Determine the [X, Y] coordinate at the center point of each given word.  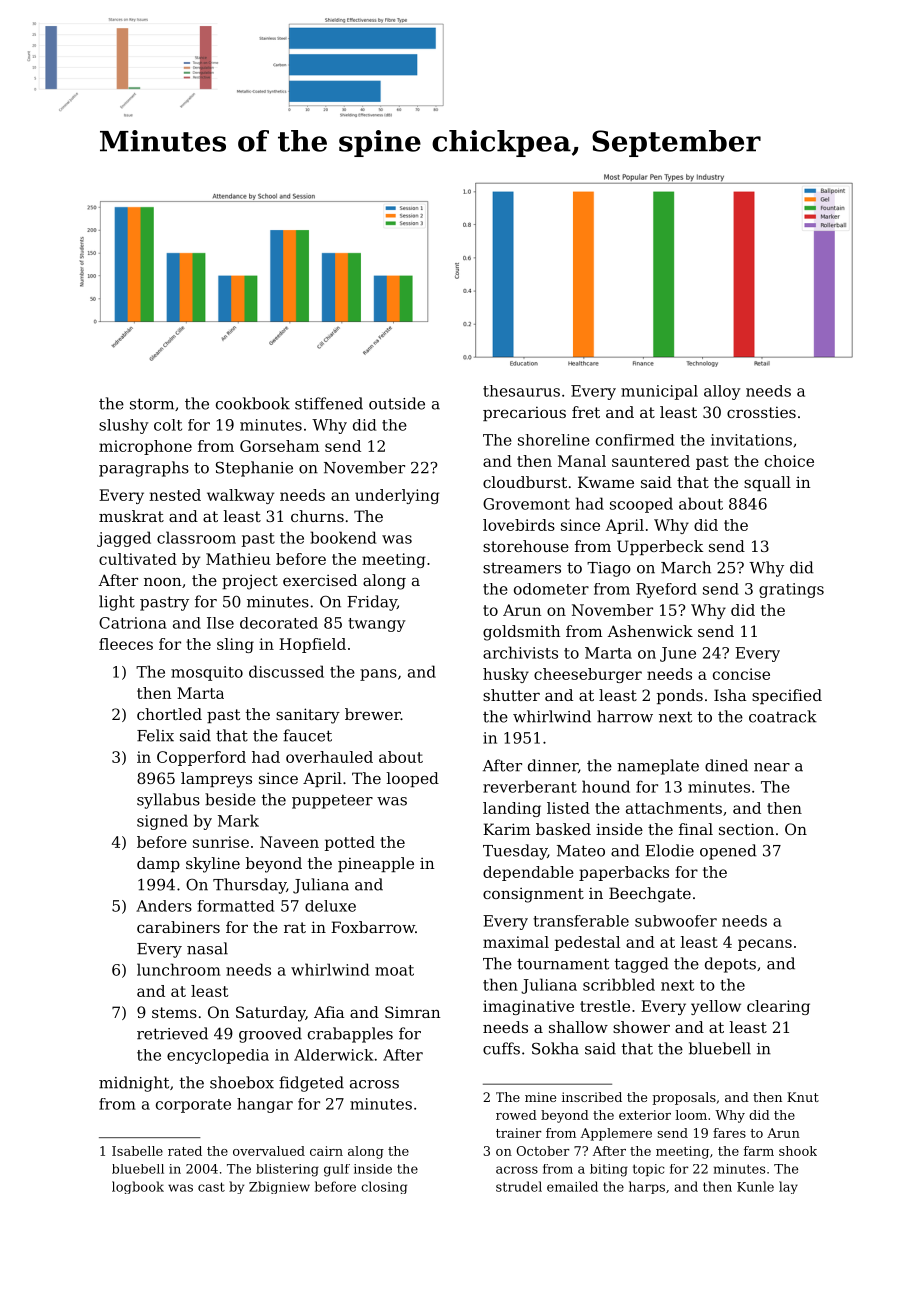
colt [168, 425]
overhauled [329, 757]
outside [397, 403]
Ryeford [666, 590]
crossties [761, 412]
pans [378, 675]
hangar [265, 1105]
